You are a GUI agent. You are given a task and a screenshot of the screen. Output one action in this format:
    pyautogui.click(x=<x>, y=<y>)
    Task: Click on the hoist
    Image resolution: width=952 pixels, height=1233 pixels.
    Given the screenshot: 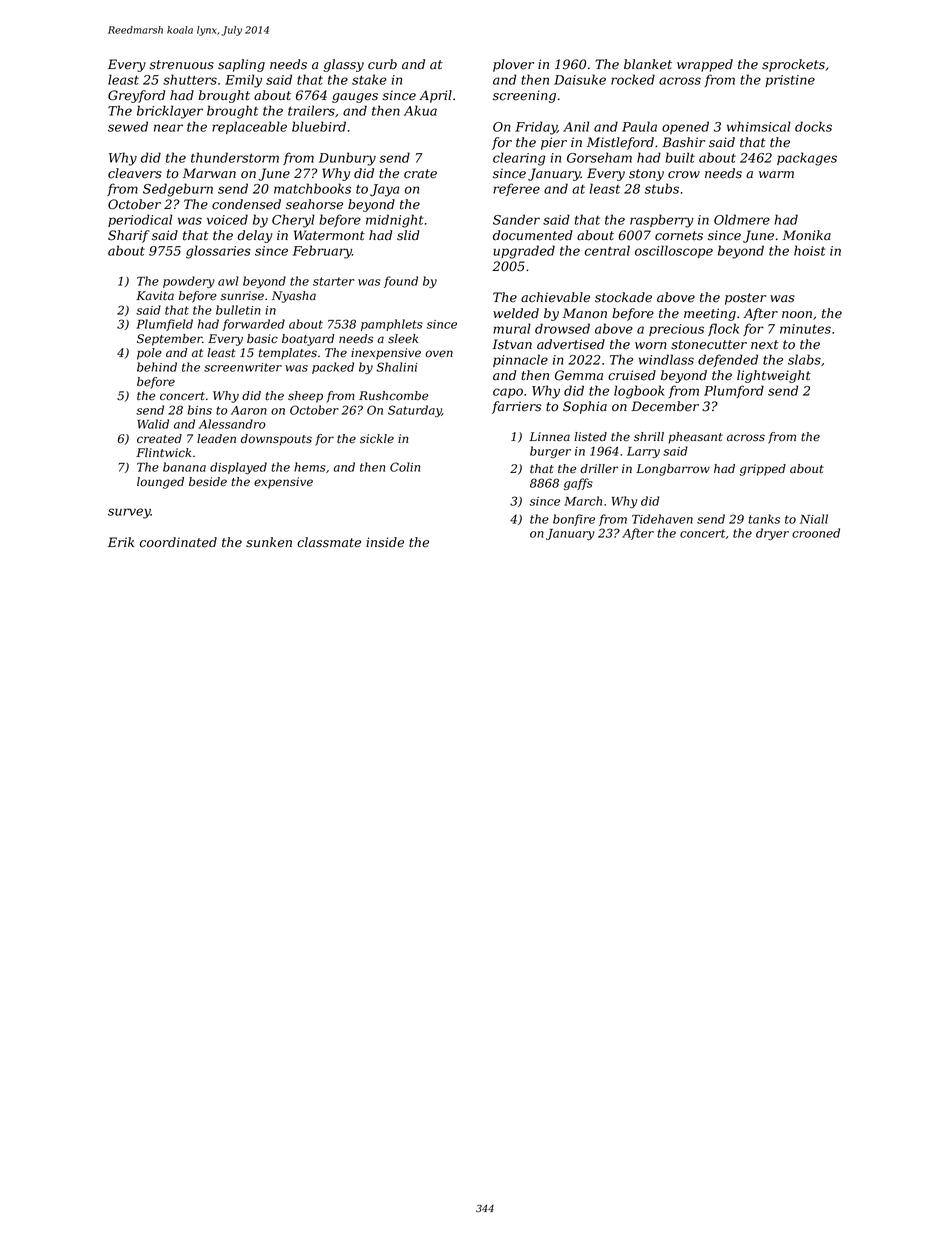 What is the action you would take?
    pyautogui.click(x=809, y=250)
